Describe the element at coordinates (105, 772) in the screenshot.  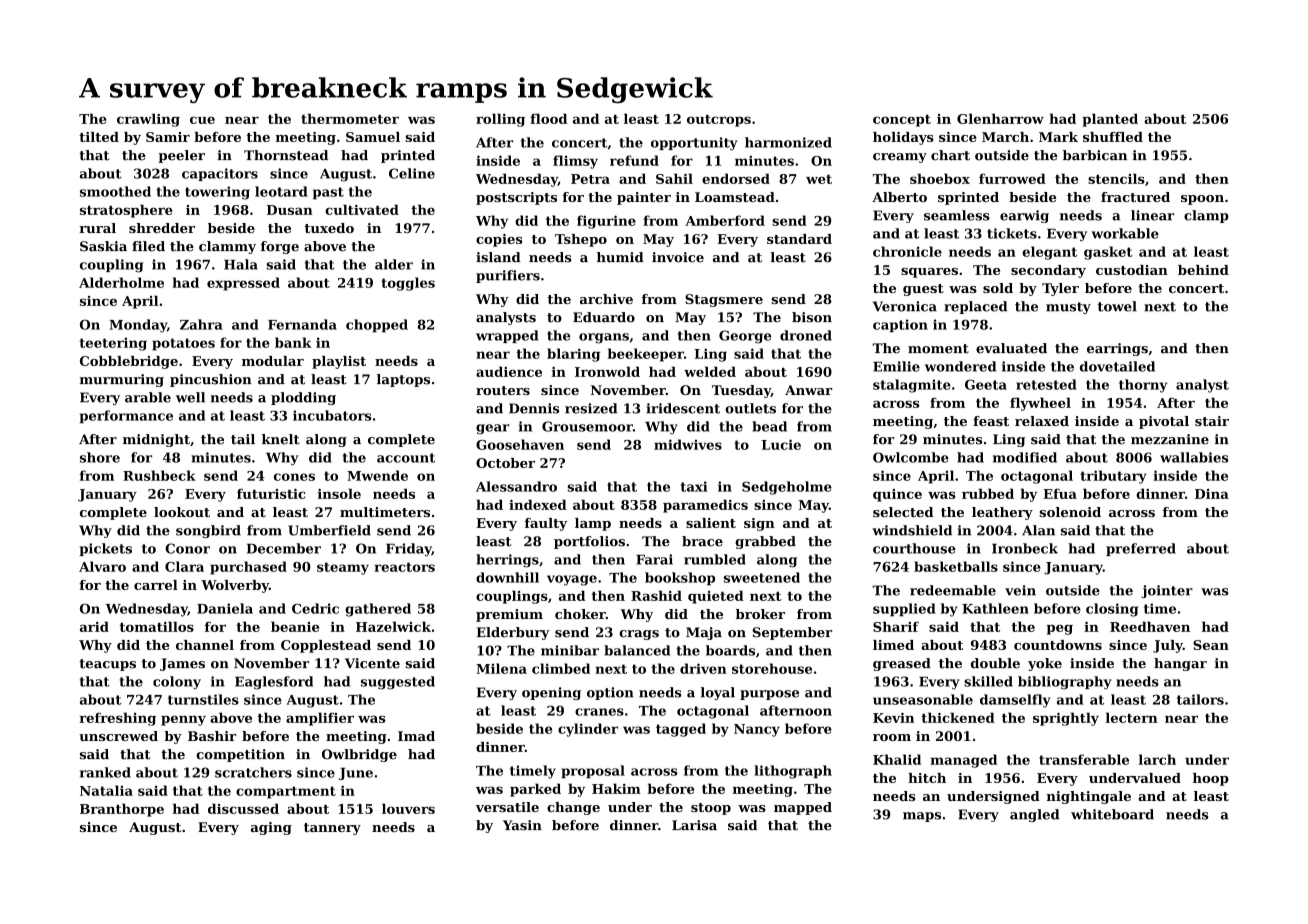
I see `ranked` at that location.
